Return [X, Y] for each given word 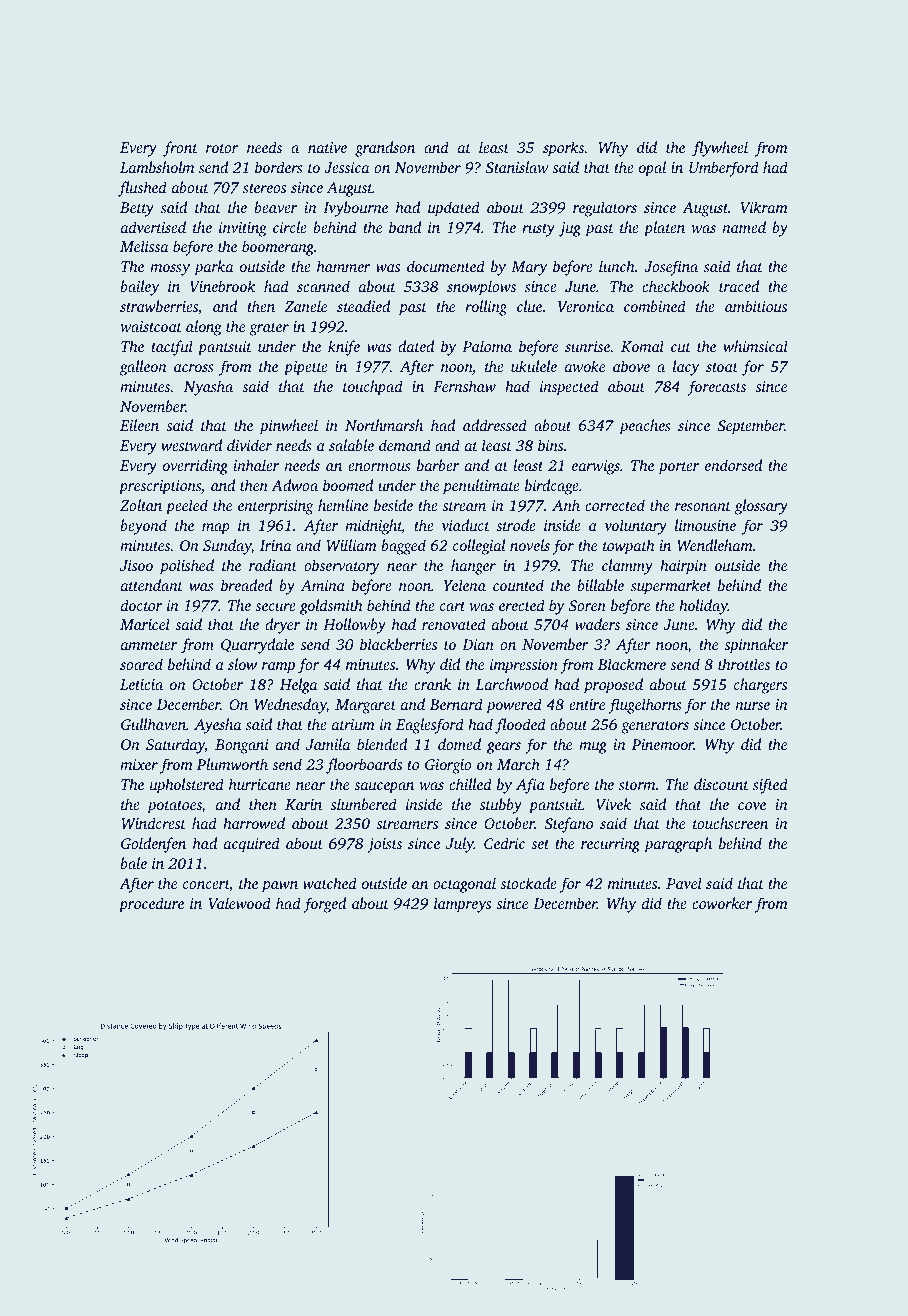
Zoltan [141, 505]
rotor [222, 148]
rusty [538, 230]
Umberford [724, 169]
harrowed [254, 823]
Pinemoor [663, 744]
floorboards [364, 766]
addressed [495, 425]
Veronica [586, 306]
